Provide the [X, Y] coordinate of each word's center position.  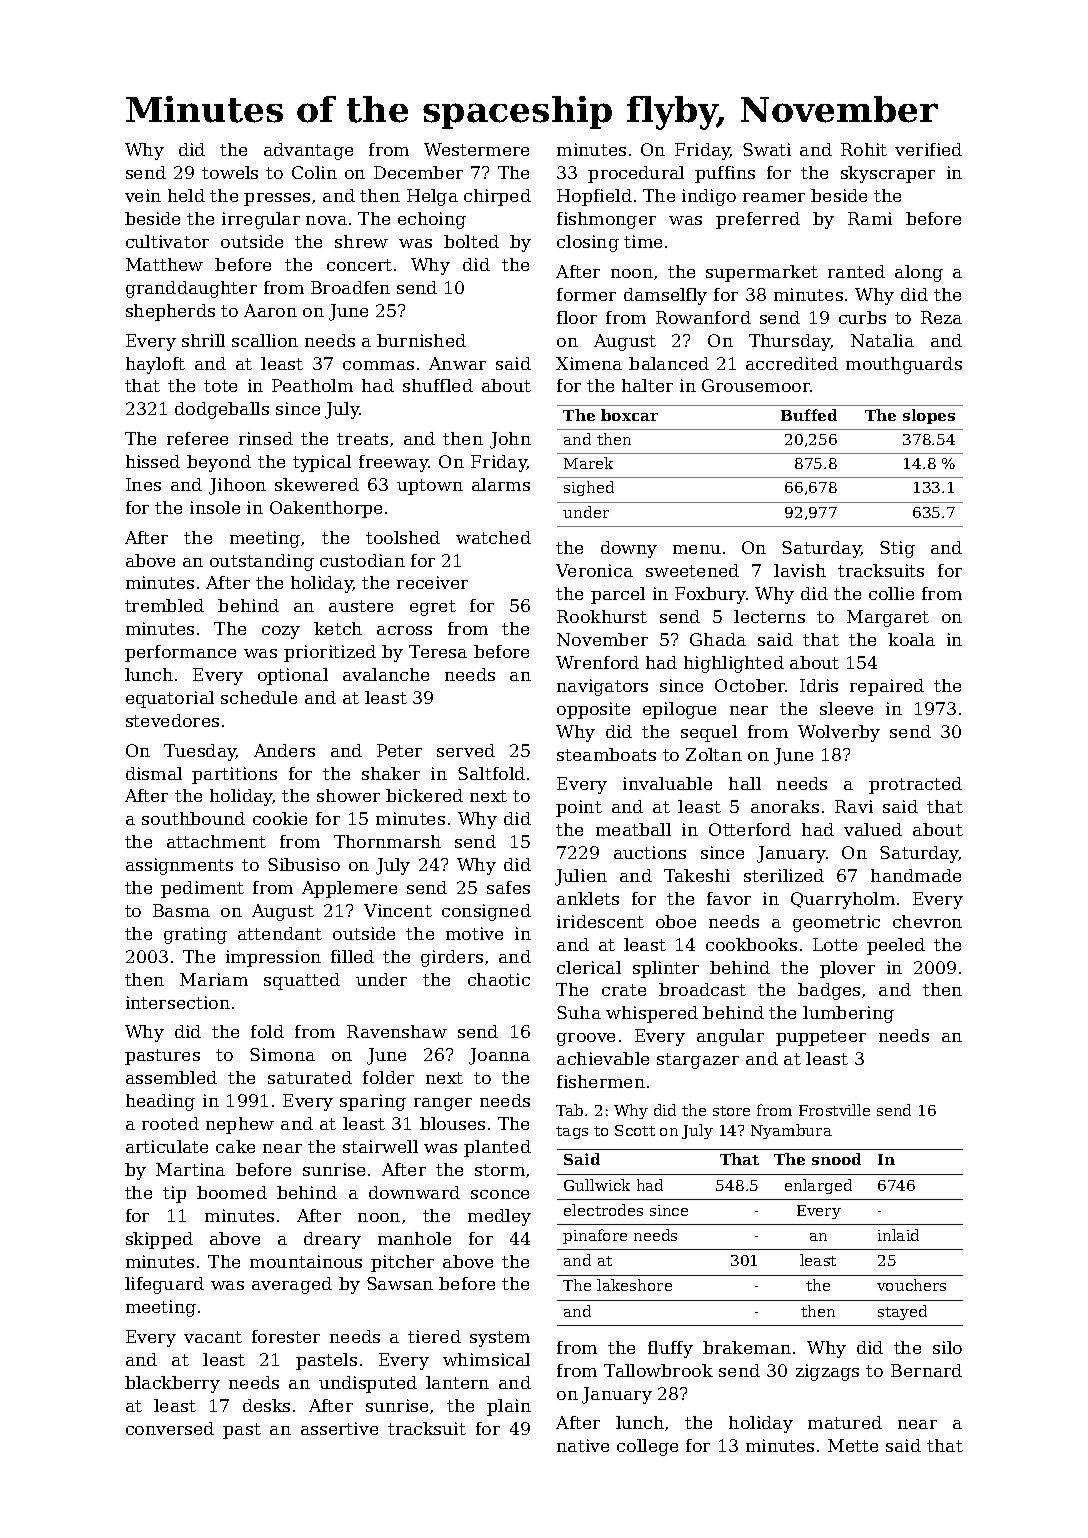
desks [266, 1405]
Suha [579, 1012]
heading [160, 1102]
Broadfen [350, 287]
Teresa [438, 651]
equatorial [170, 699]
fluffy [670, 1349]
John [510, 440]
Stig [897, 549]
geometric [836, 923]
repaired [887, 687]
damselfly [665, 296]
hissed [153, 461]
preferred [758, 220]
